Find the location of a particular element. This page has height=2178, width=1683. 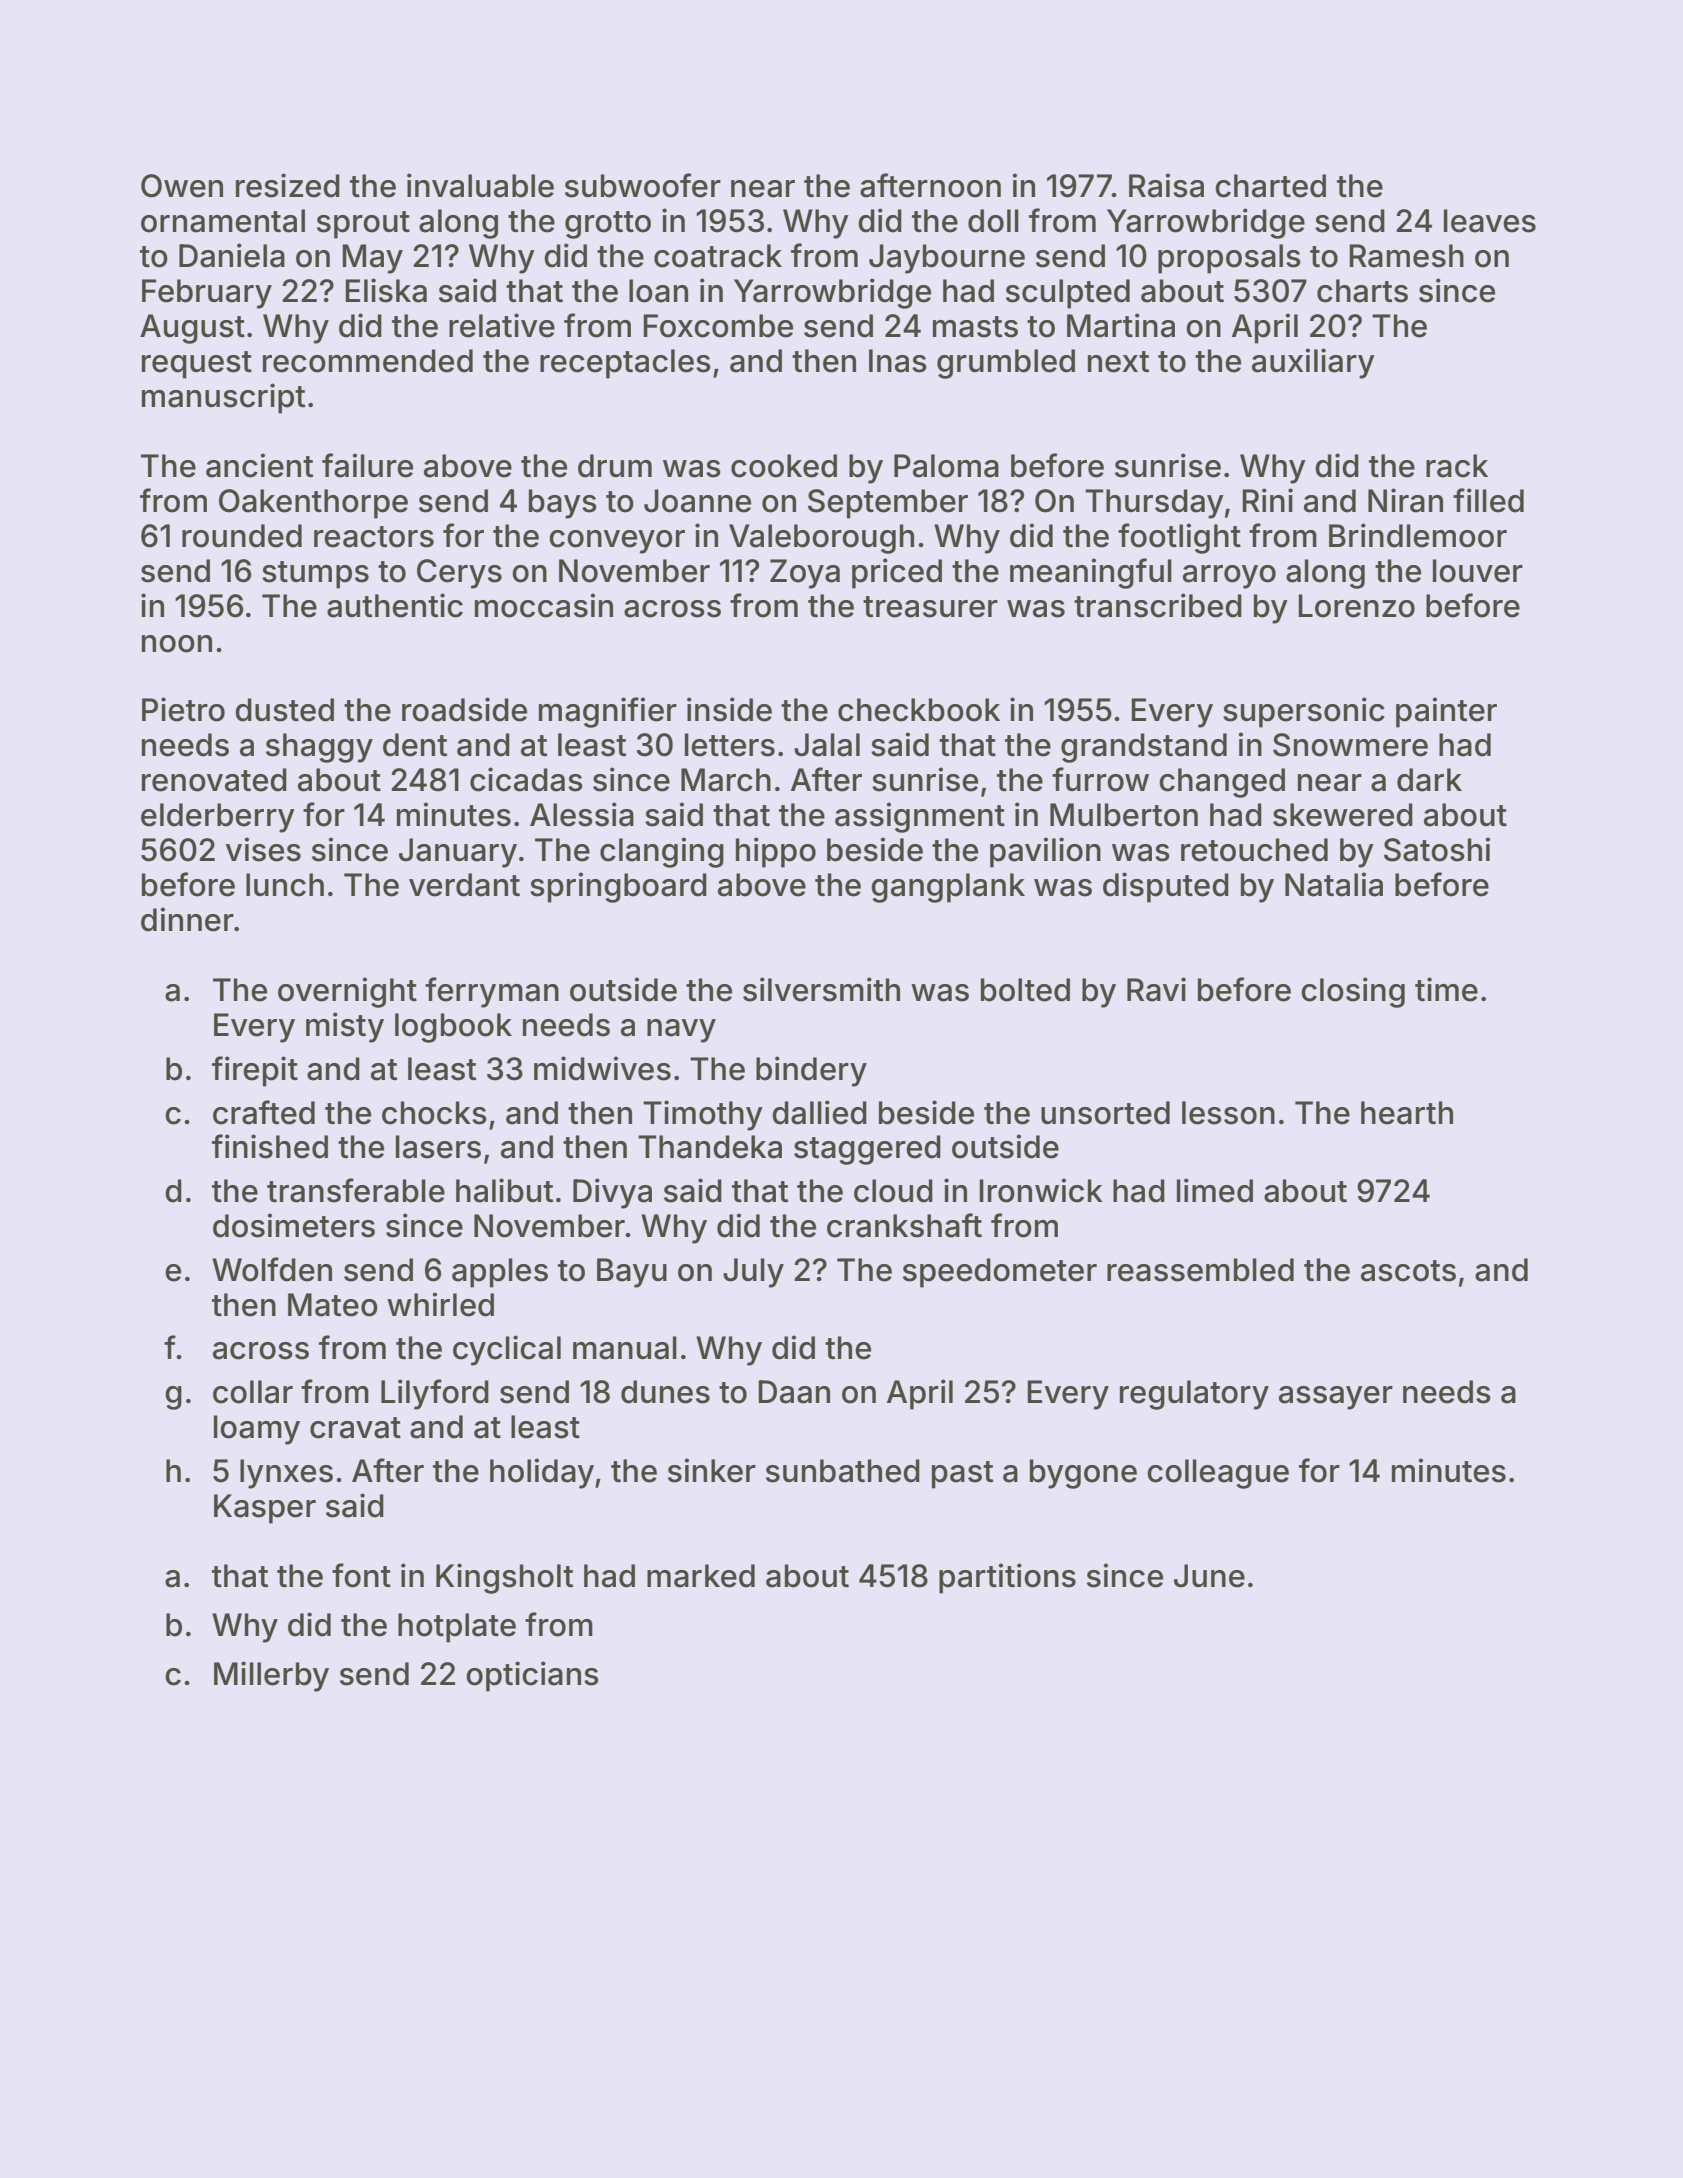

elderberry is located at coordinates (218, 818).
